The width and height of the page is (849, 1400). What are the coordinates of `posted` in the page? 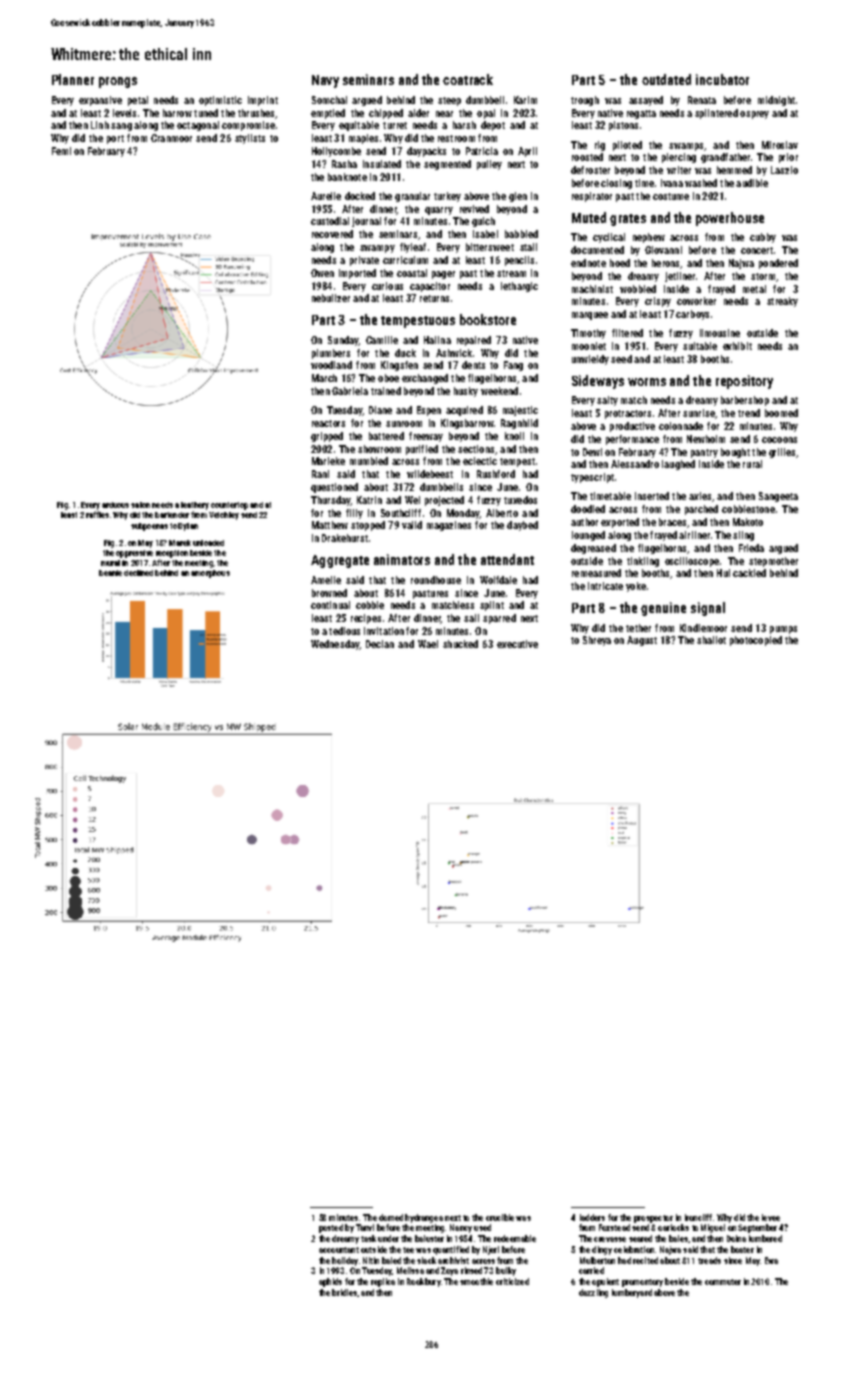 It's located at (331, 1228).
